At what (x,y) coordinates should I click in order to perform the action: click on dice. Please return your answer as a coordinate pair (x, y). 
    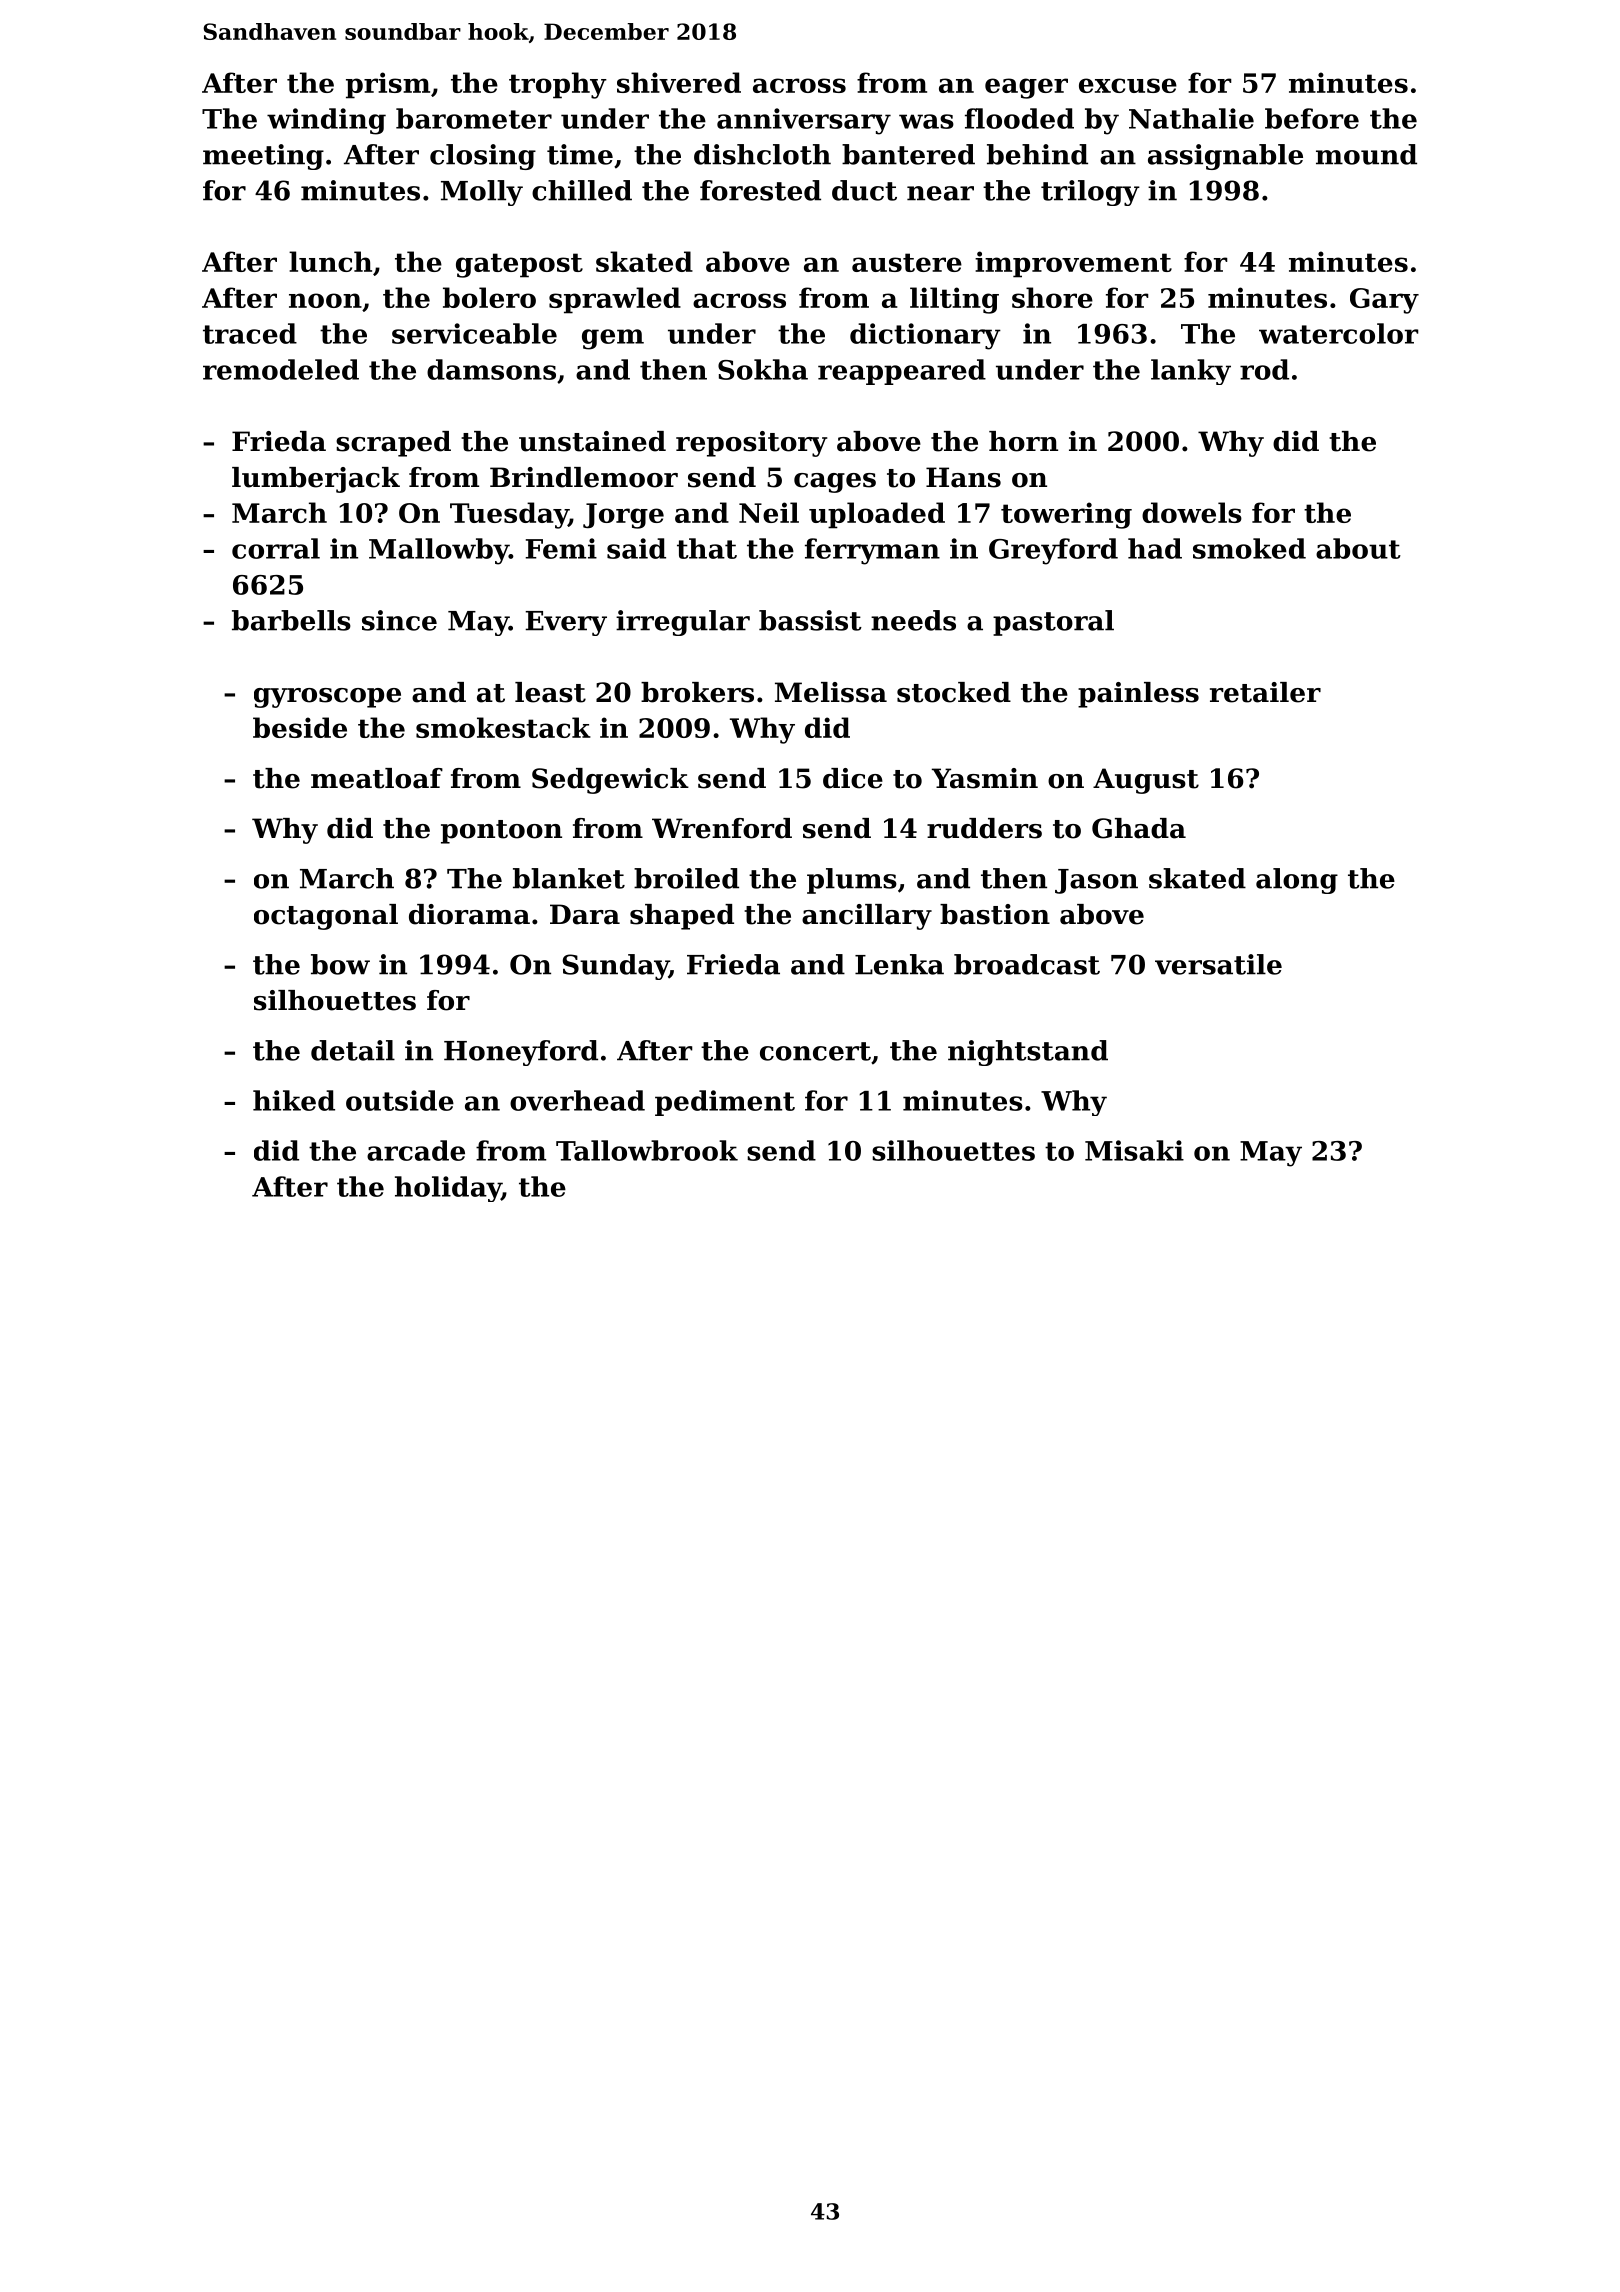
    Looking at the image, I should click on (853, 778).
